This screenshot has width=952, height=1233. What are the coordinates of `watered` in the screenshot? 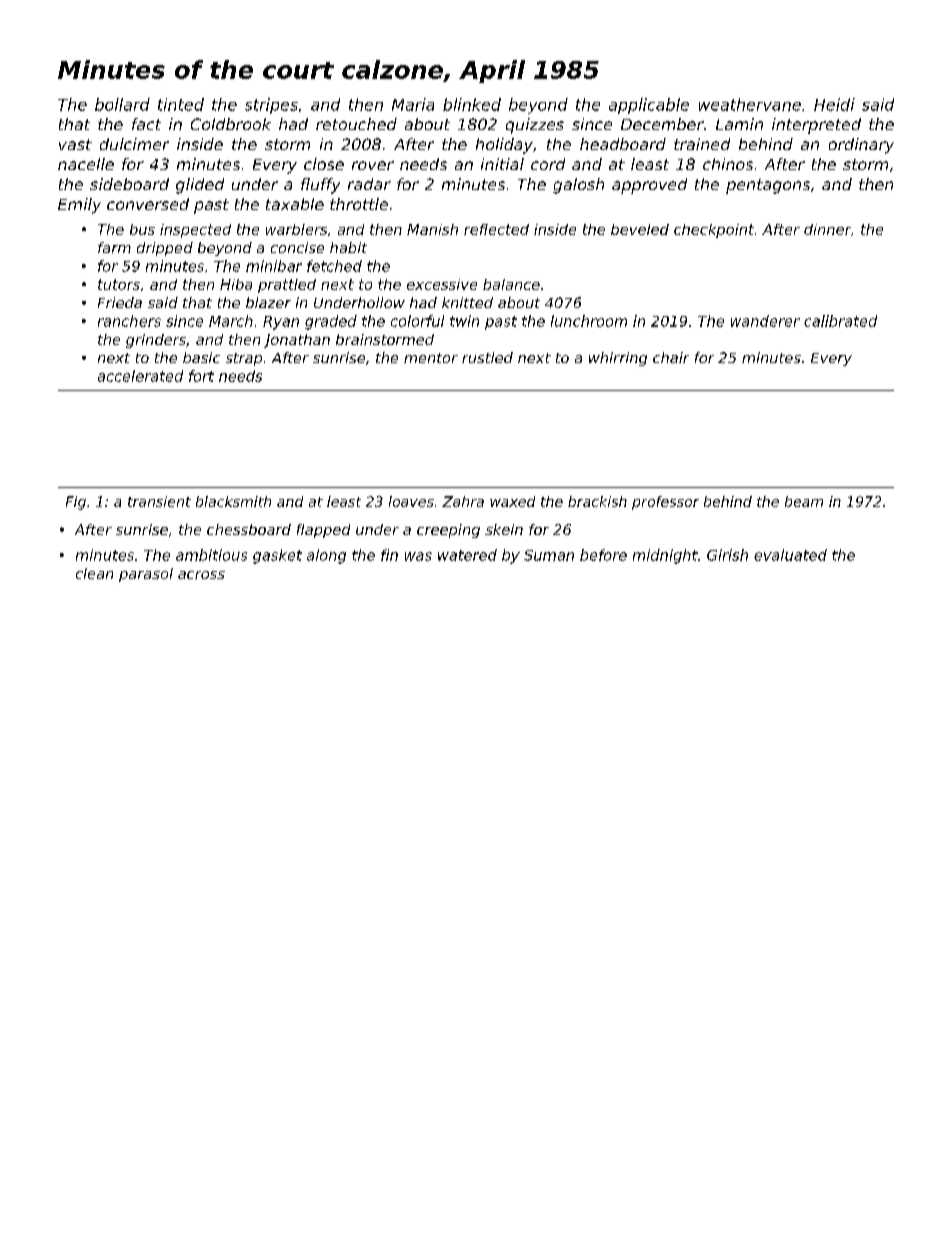 It's located at (467, 555).
